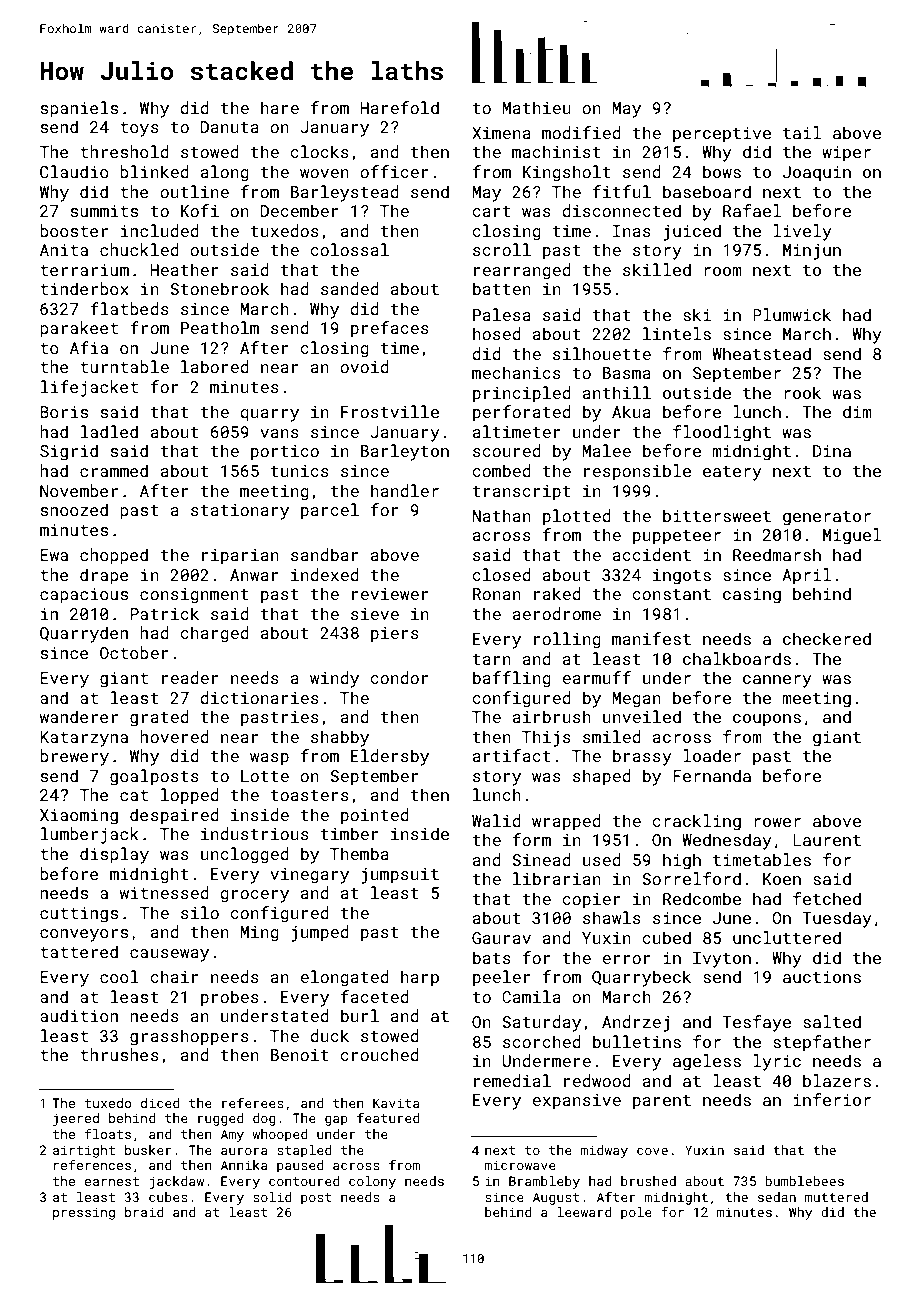 The width and height of the screenshot is (924, 1308). Describe the element at coordinates (79, 1015) in the screenshot. I see `audition` at that location.
